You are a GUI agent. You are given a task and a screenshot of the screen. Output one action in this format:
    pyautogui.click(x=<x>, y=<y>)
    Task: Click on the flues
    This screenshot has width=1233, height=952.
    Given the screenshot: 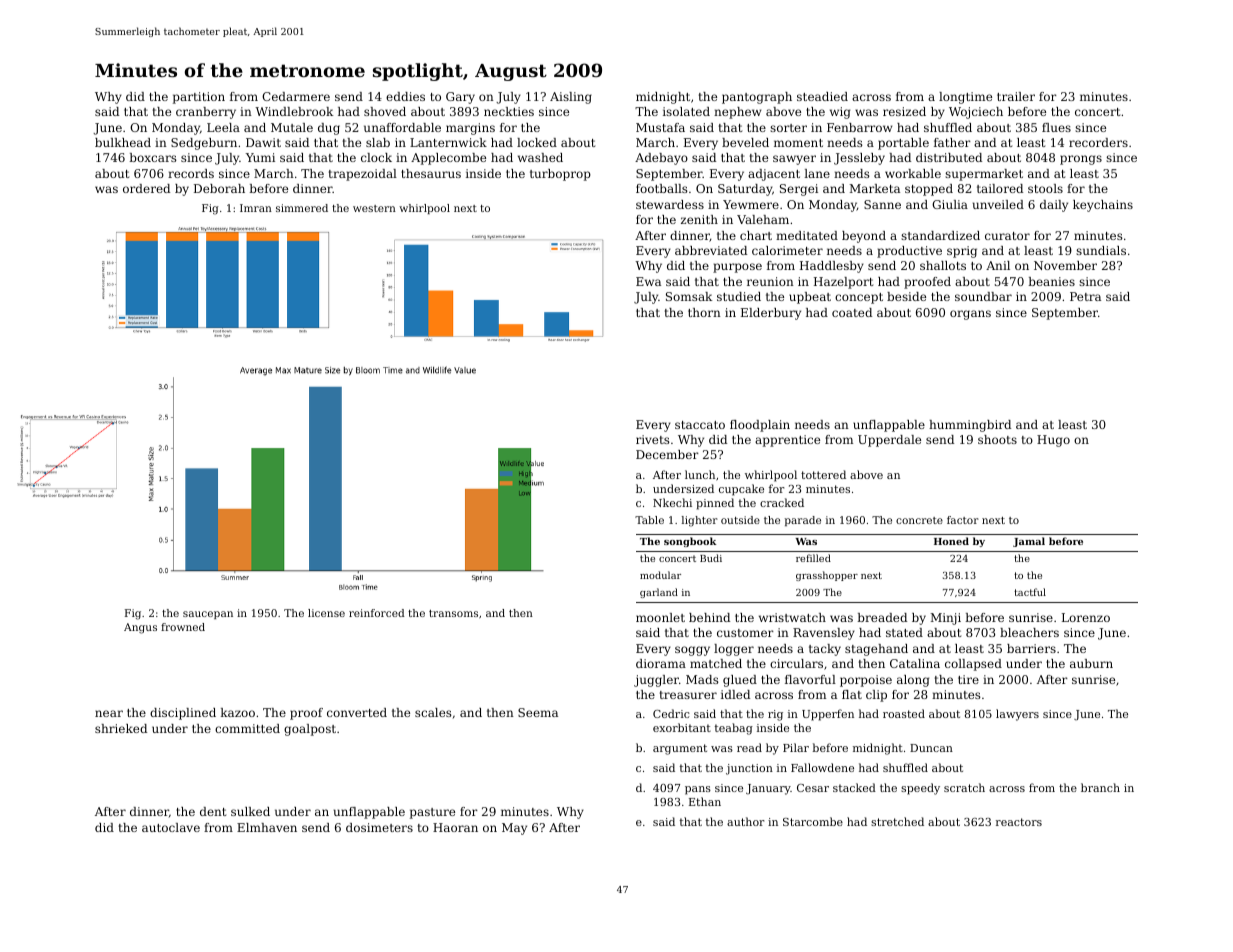 What is the action you would take?
    pyautogui.click(x=1056, y=127)
